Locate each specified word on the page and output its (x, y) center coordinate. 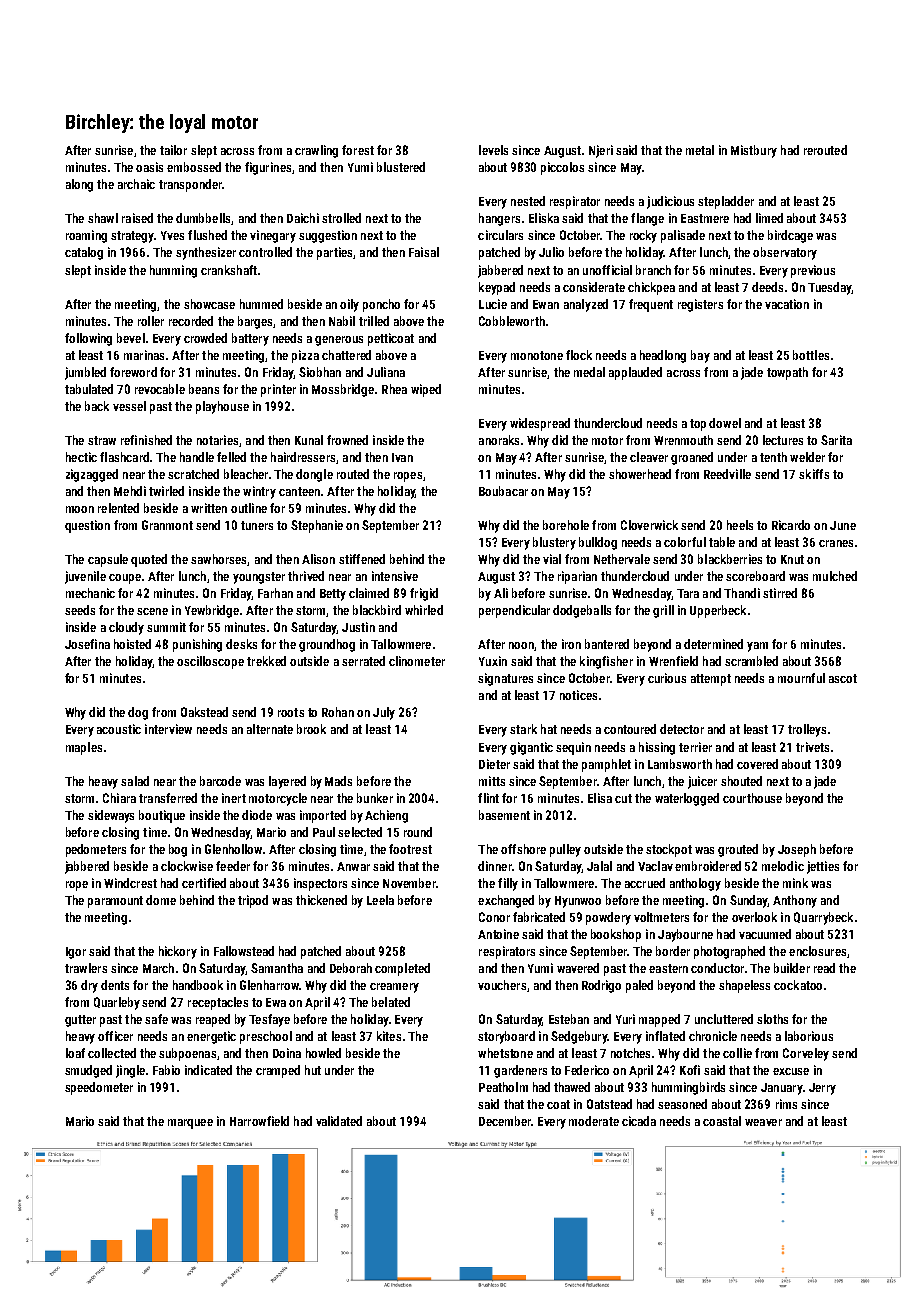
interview (168, 729)
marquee (190, 1124)
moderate (594, 1121)
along (79, 185)
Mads (338, 781)
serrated (363, 661)
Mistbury (754, 151)
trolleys (807, 730)
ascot (843, 678)
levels (493, 150)
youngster (259, 578)
